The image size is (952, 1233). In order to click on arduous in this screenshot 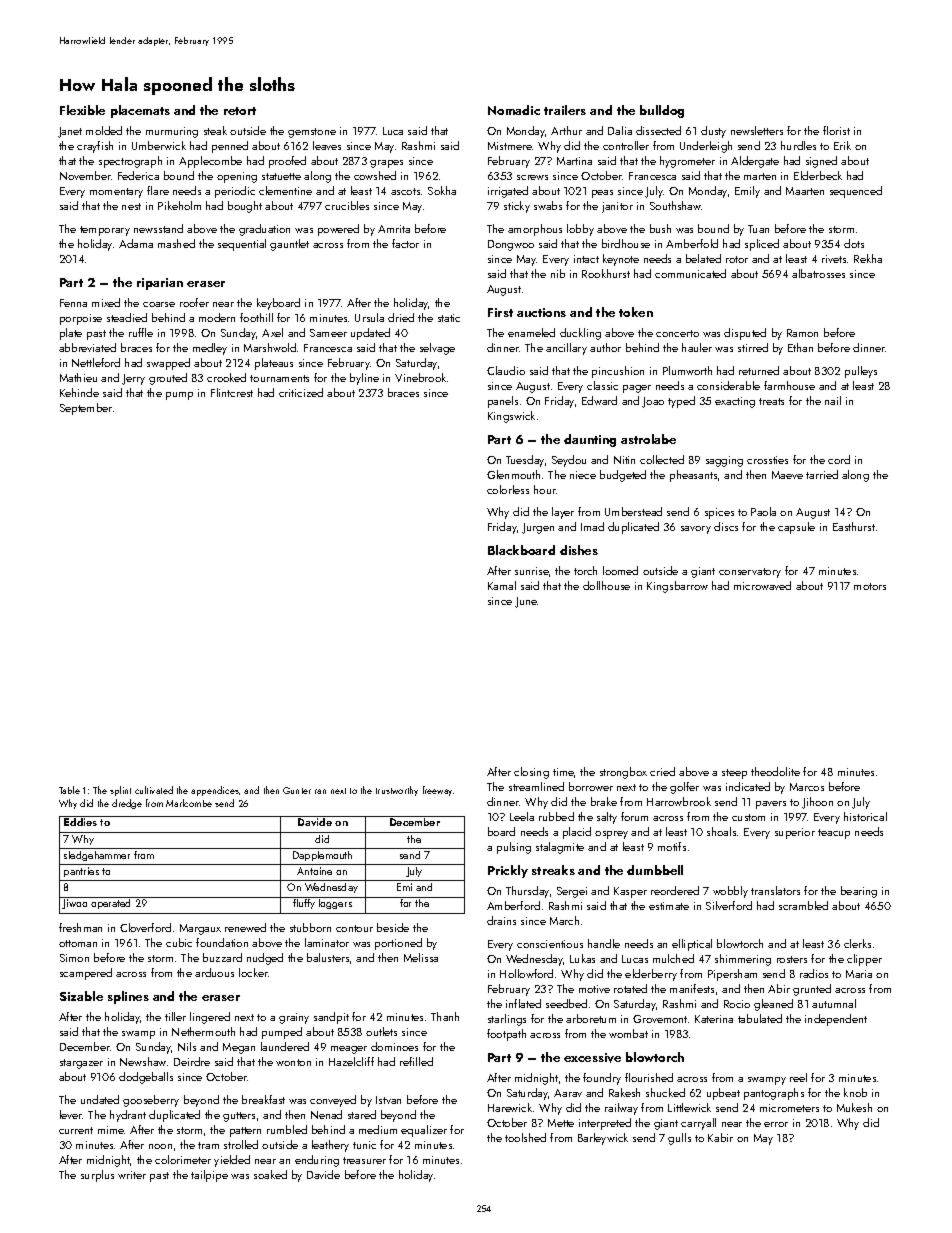, I will do `click(214, 972)`.
